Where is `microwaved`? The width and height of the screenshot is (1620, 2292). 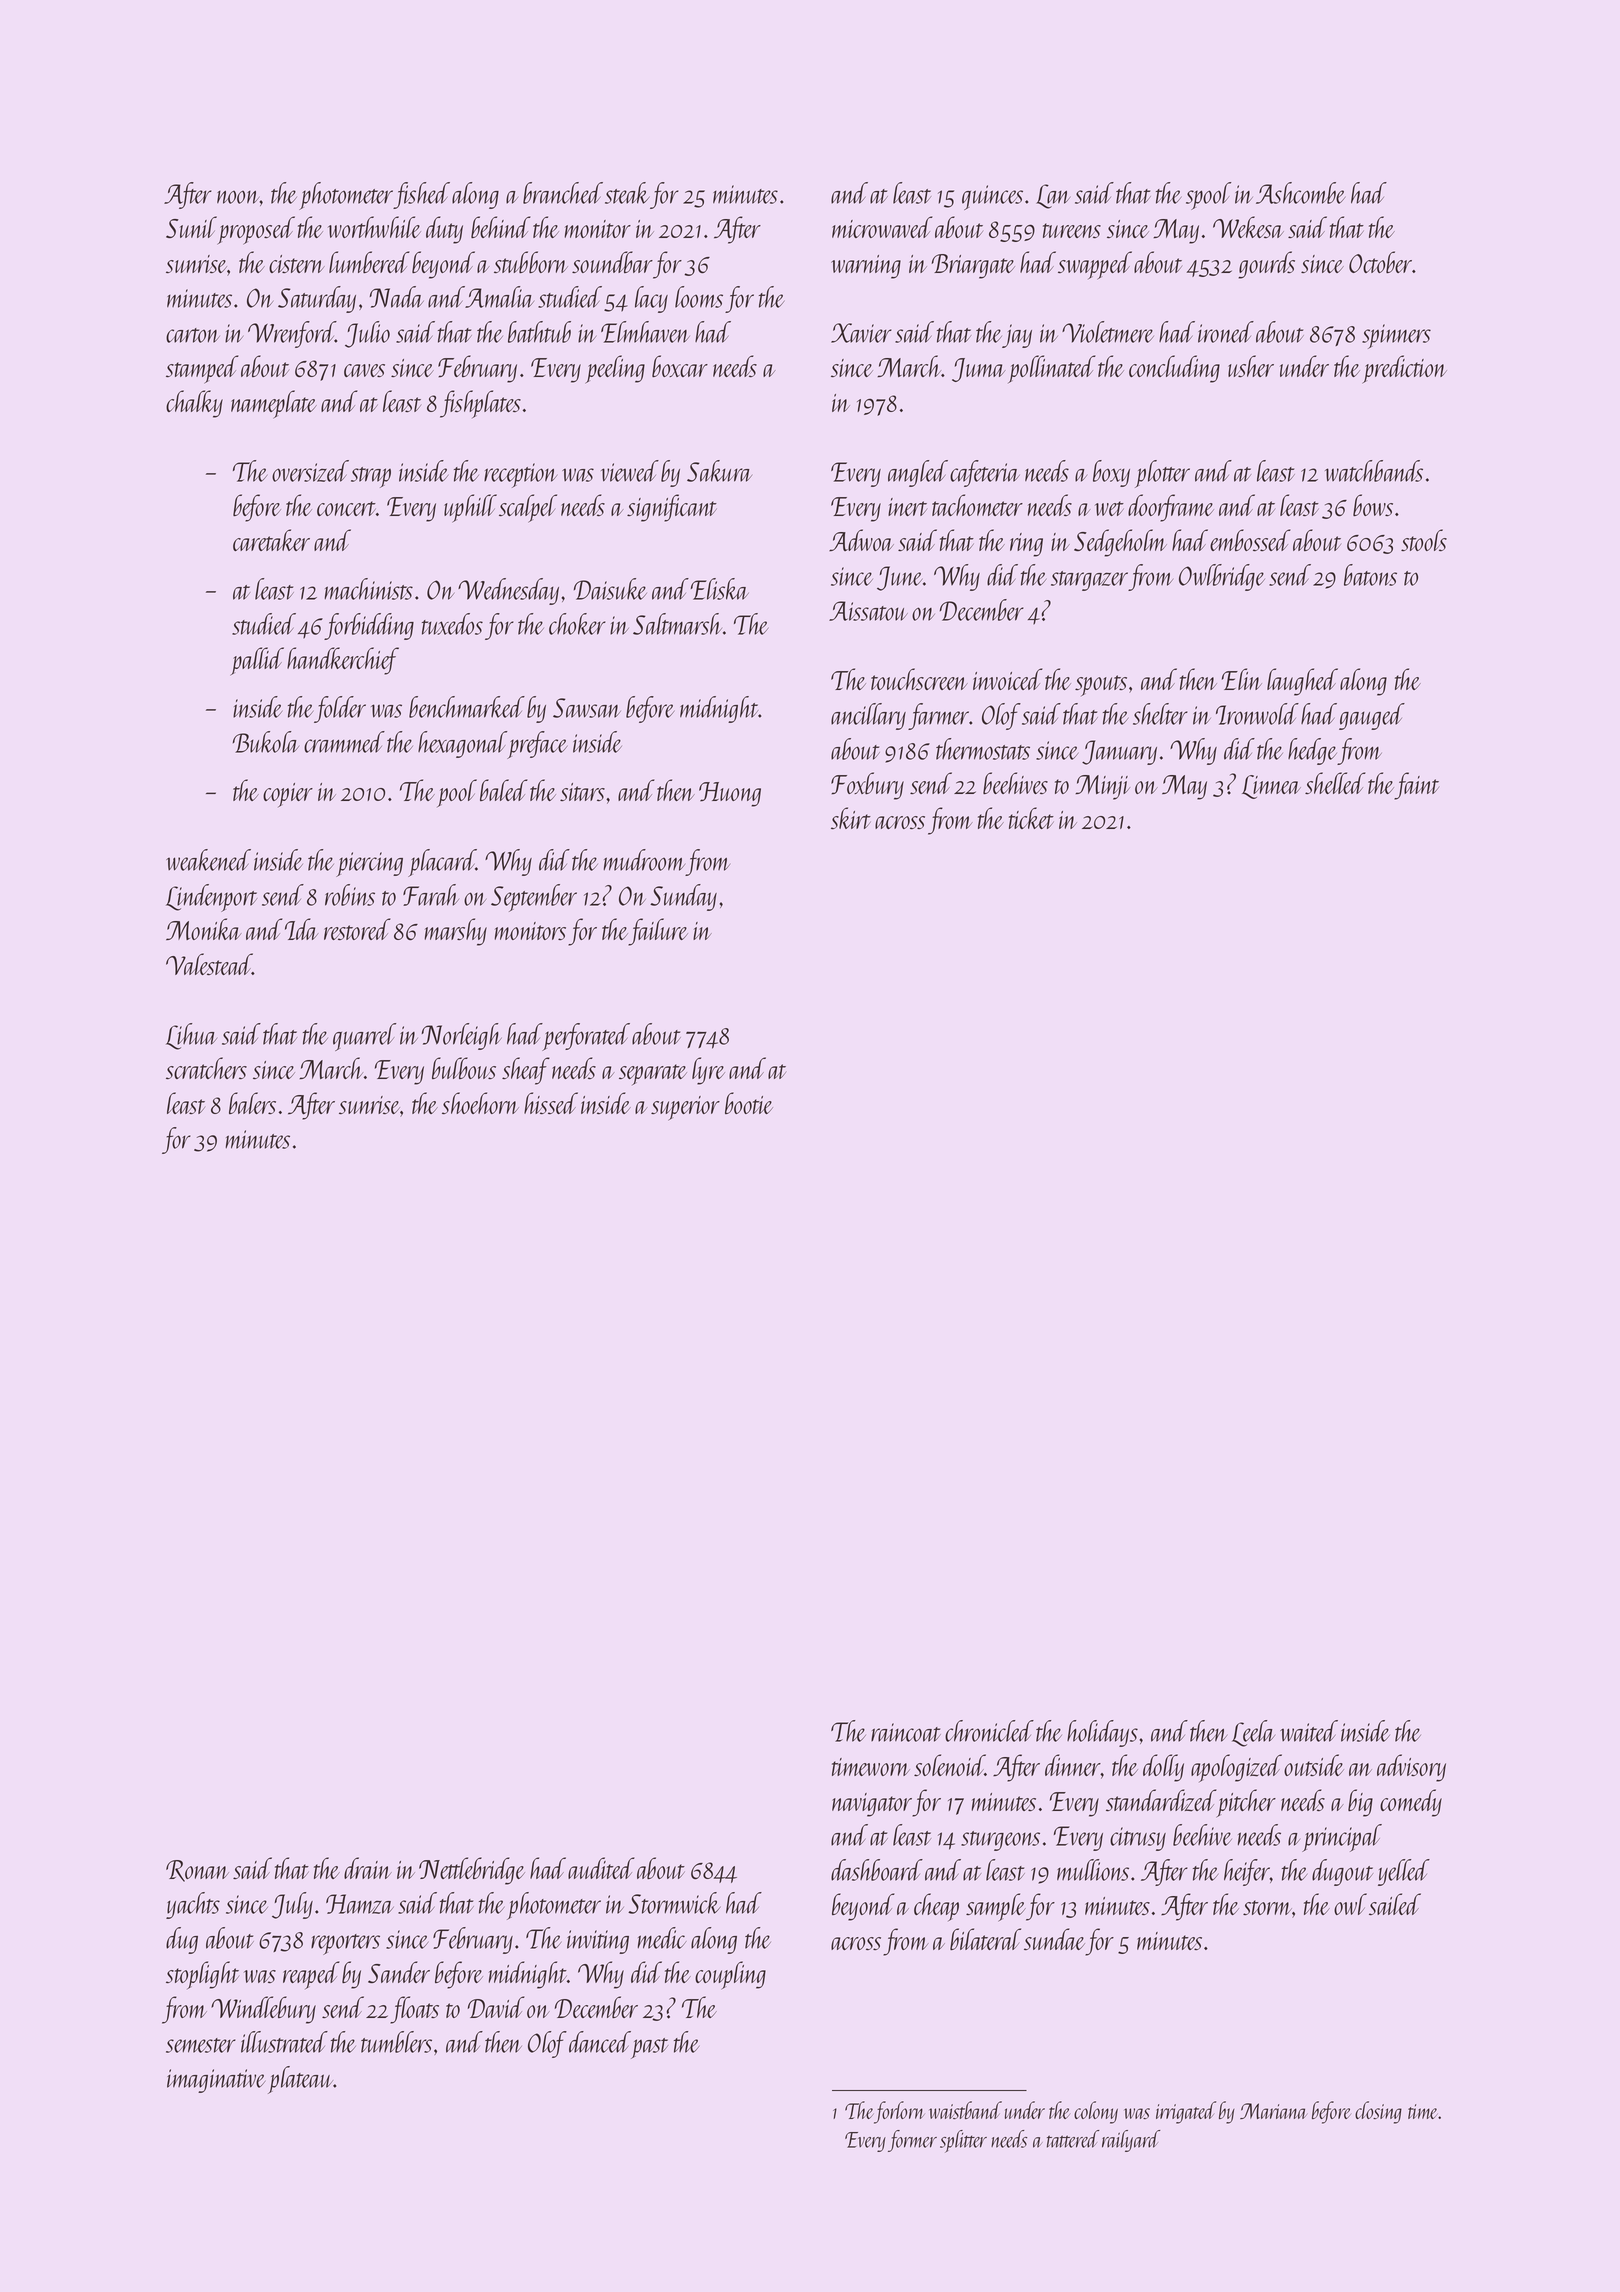
microwaved is located at coordinates (882, 227).
